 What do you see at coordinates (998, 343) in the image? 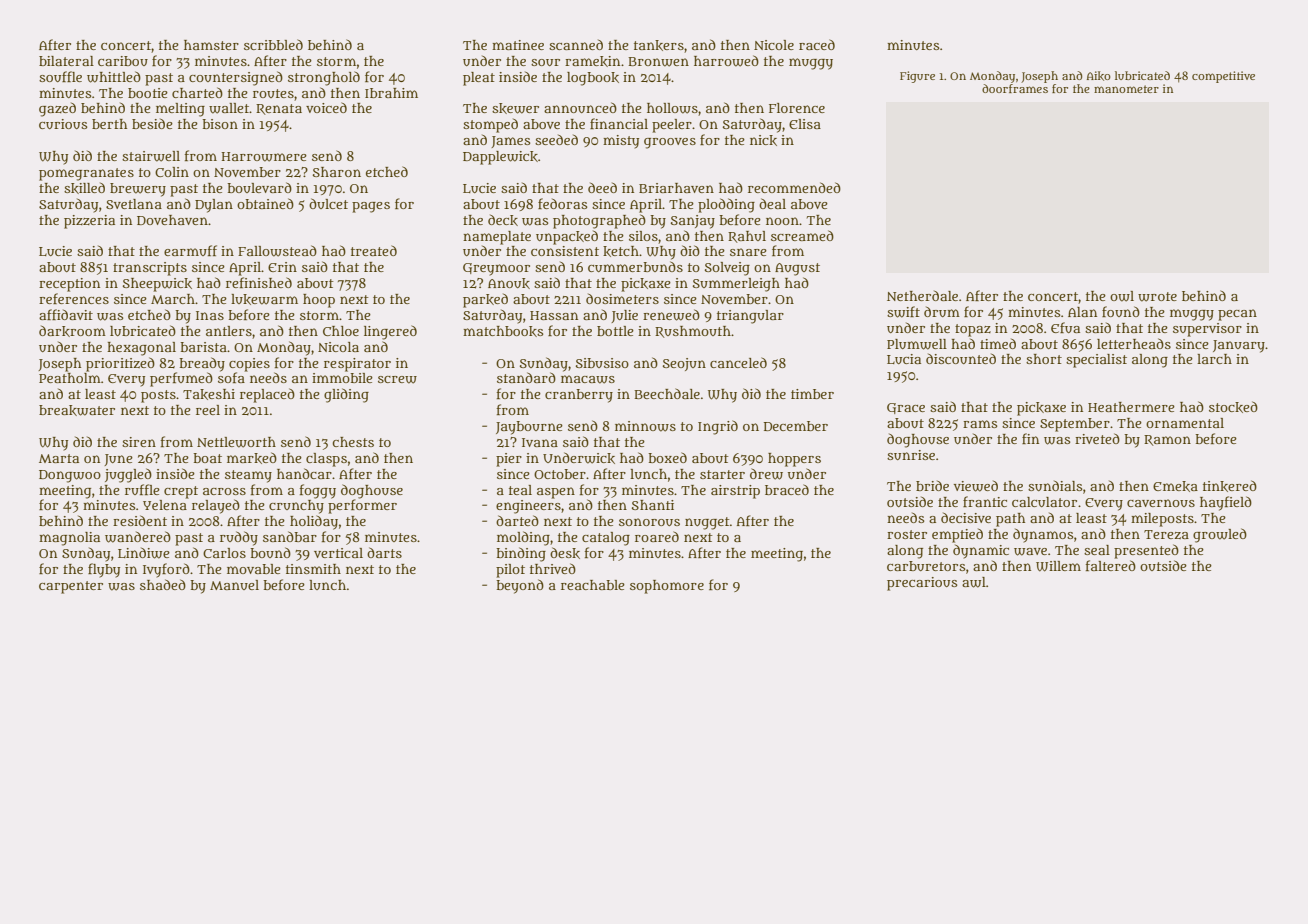
I see `timed` at bounding box center [998, 343].
